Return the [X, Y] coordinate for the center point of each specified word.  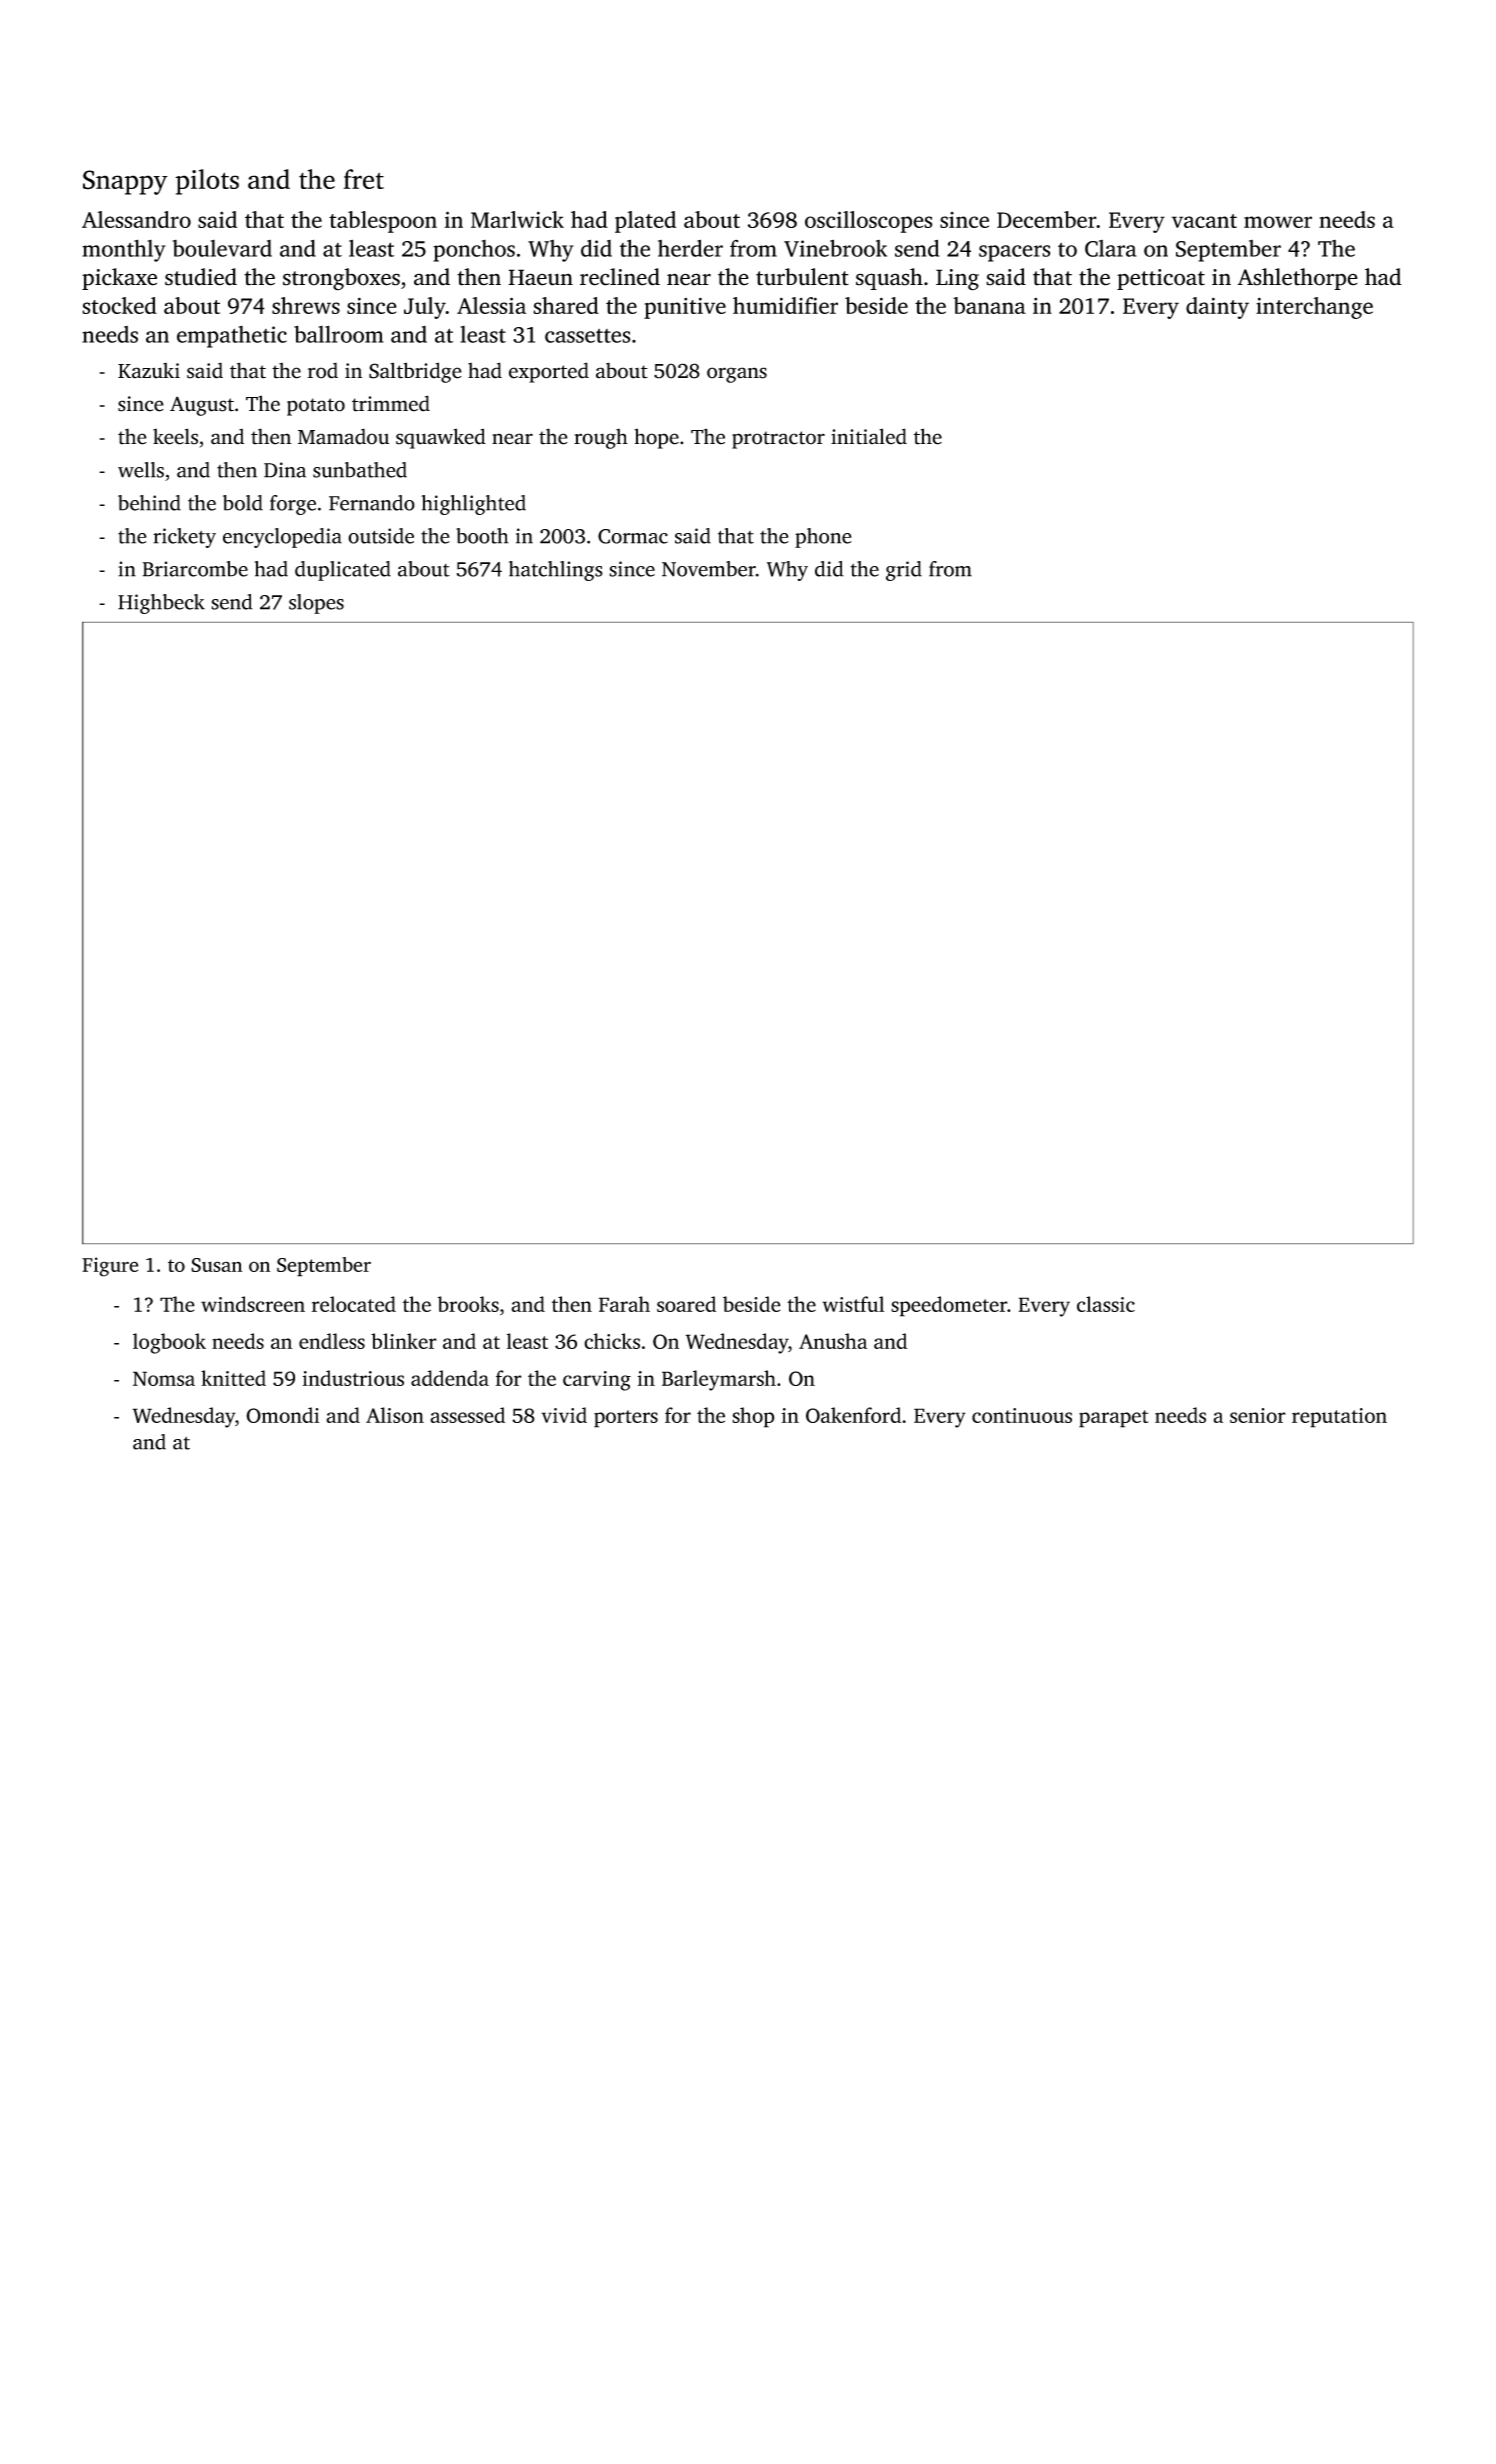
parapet [1114, 1419]
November [709, 569]
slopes [316, 604]
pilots [207, 182]
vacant [1204, 221]
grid [904, 571]
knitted [233, 1378]
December [1047, 219]
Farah [624, 1304]
